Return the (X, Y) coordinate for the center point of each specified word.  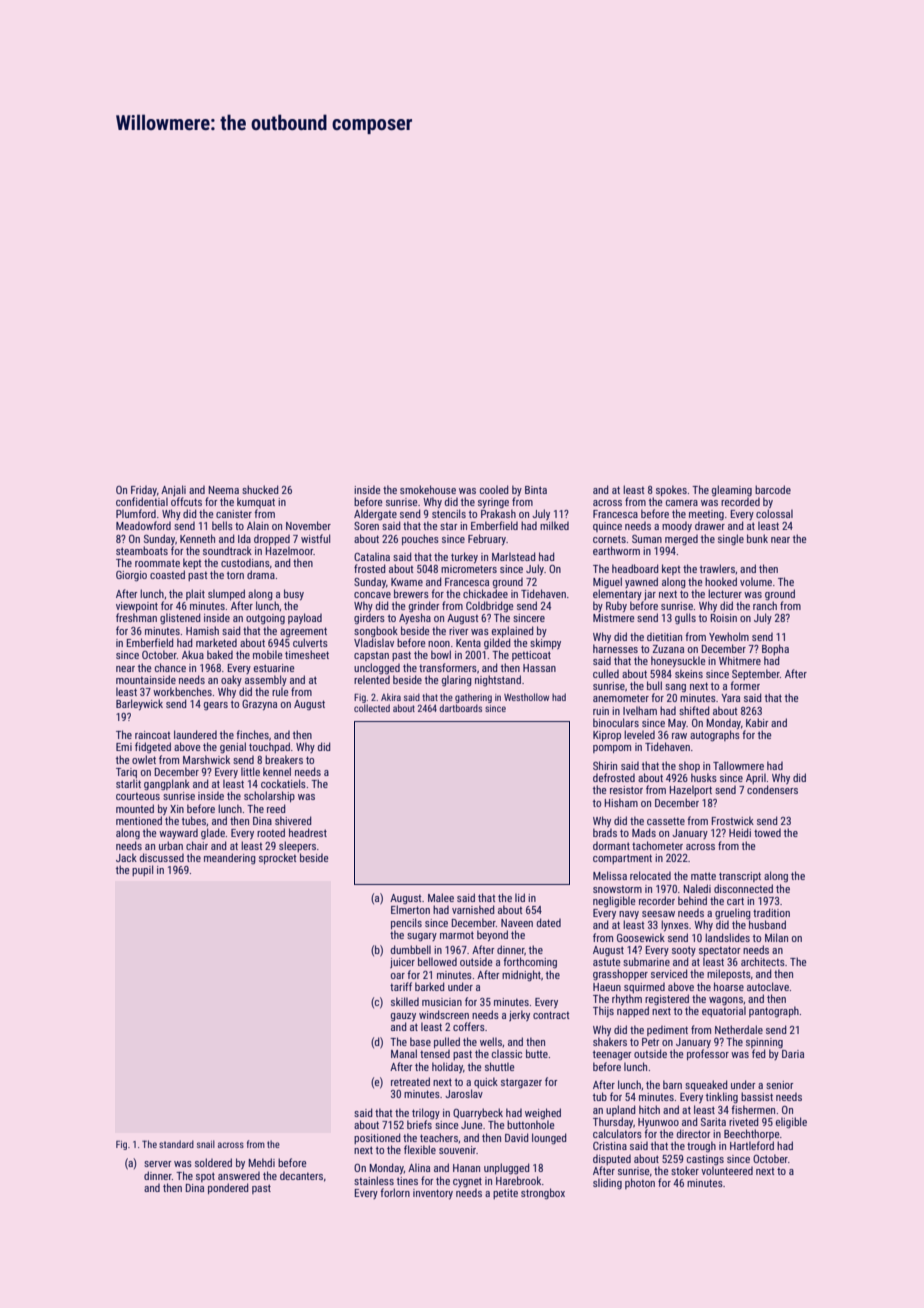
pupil (142, 870)
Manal (404, 1053)
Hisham (621, 802)
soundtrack (227, 550)
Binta (536, 490)
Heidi (740, 832)
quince (607, 527)
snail (206, 1144)
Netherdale (739, 1029)
